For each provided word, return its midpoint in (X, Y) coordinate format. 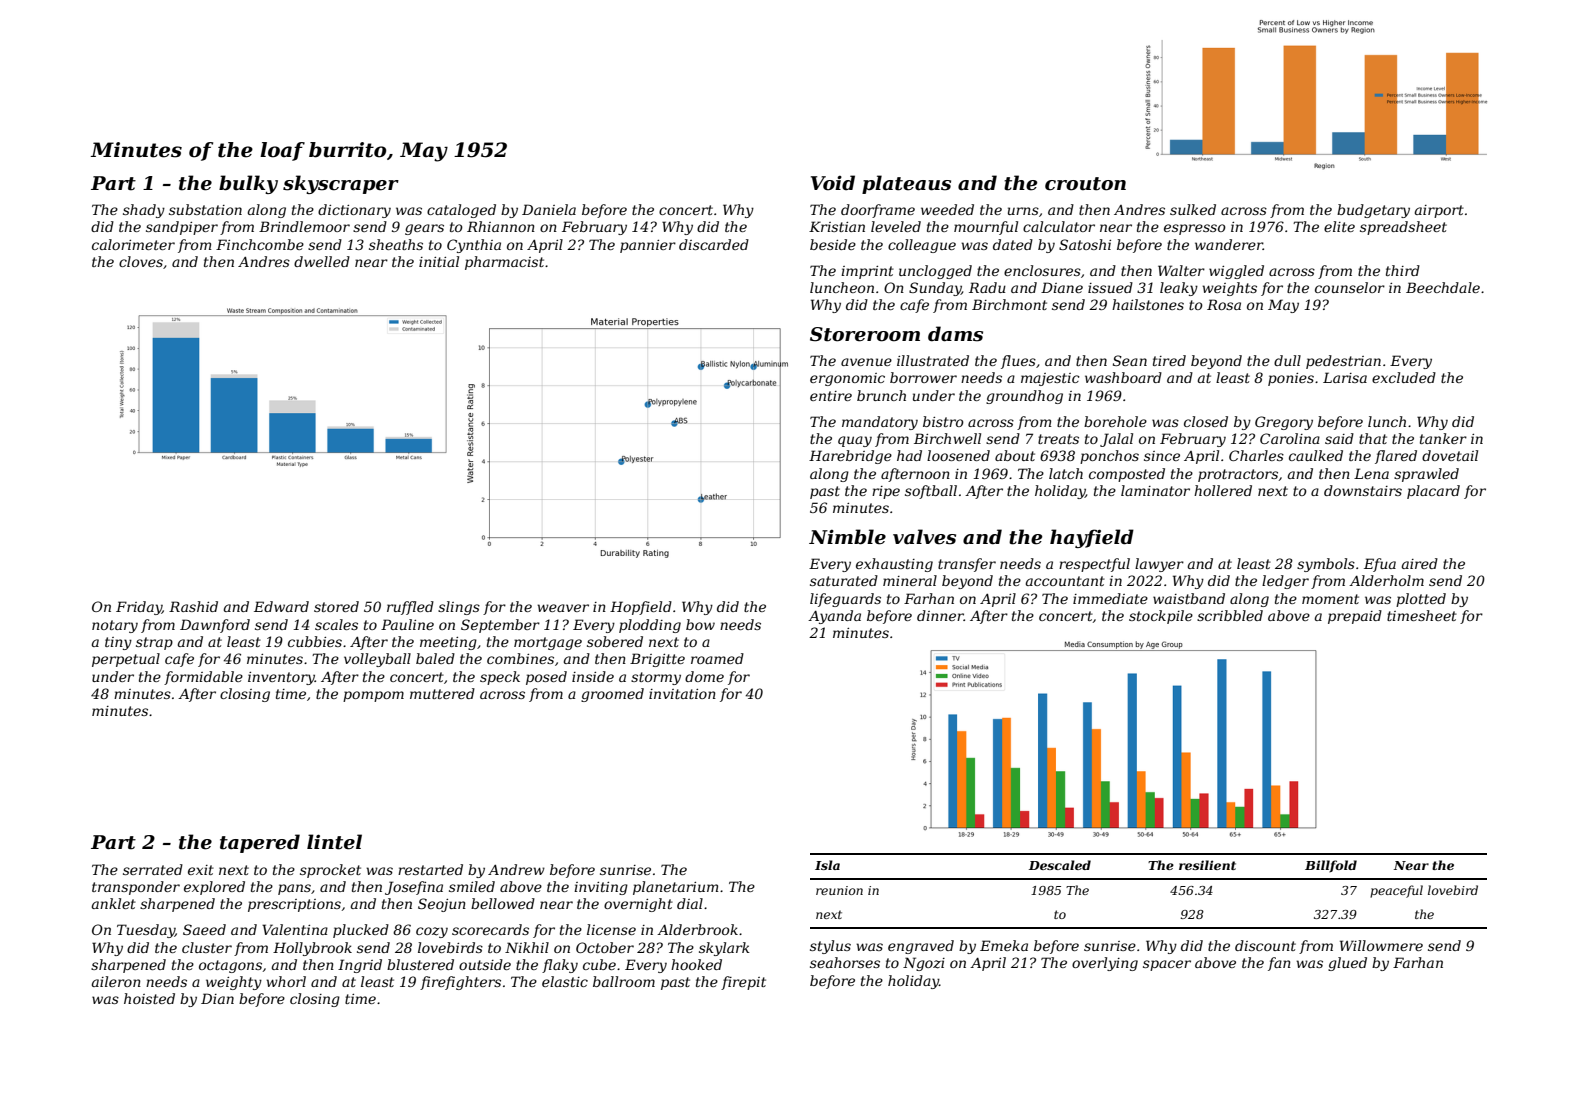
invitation (682, 694)
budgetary (1373, 211)
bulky (248, 184)
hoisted (149, 998)
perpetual (126, 660)
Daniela (549, 209)
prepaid (1355, 617)
